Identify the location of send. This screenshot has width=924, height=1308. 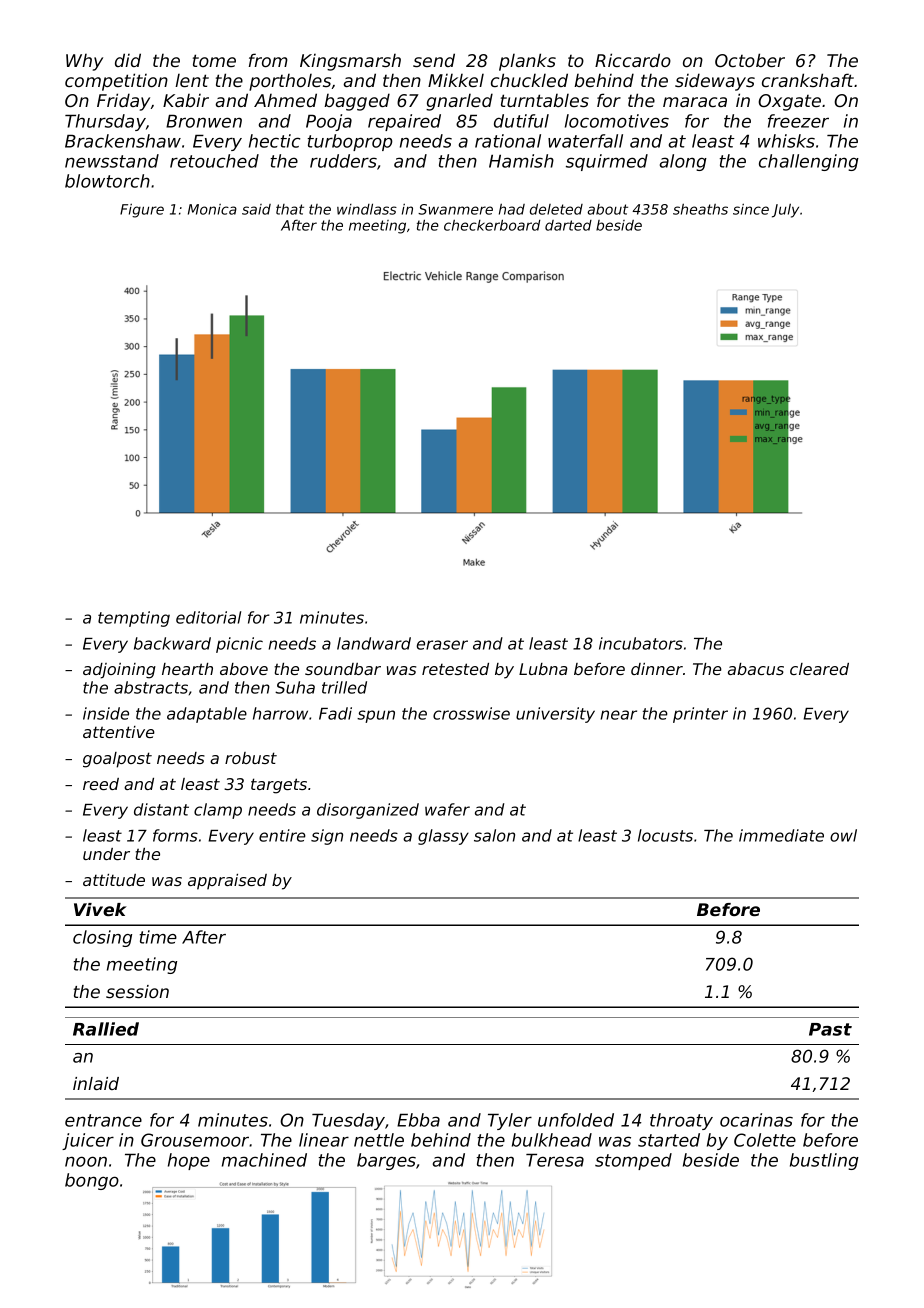
(434, 60).
